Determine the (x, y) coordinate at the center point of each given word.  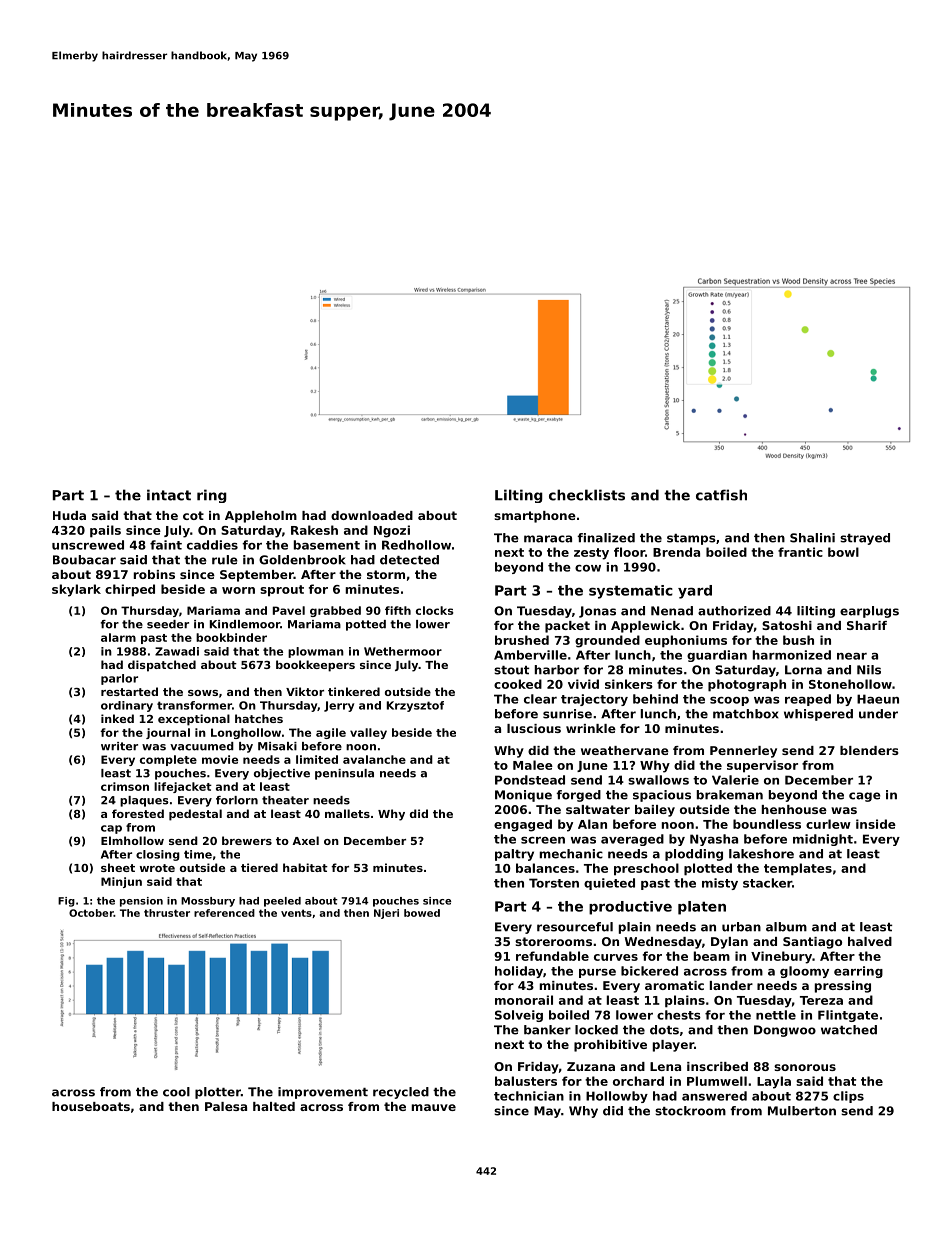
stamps (691, 539)
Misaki (277, 746)
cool (176, 1092)
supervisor (762, 766)
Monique (523, 796)
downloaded (372, 515)
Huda (69, 515)
